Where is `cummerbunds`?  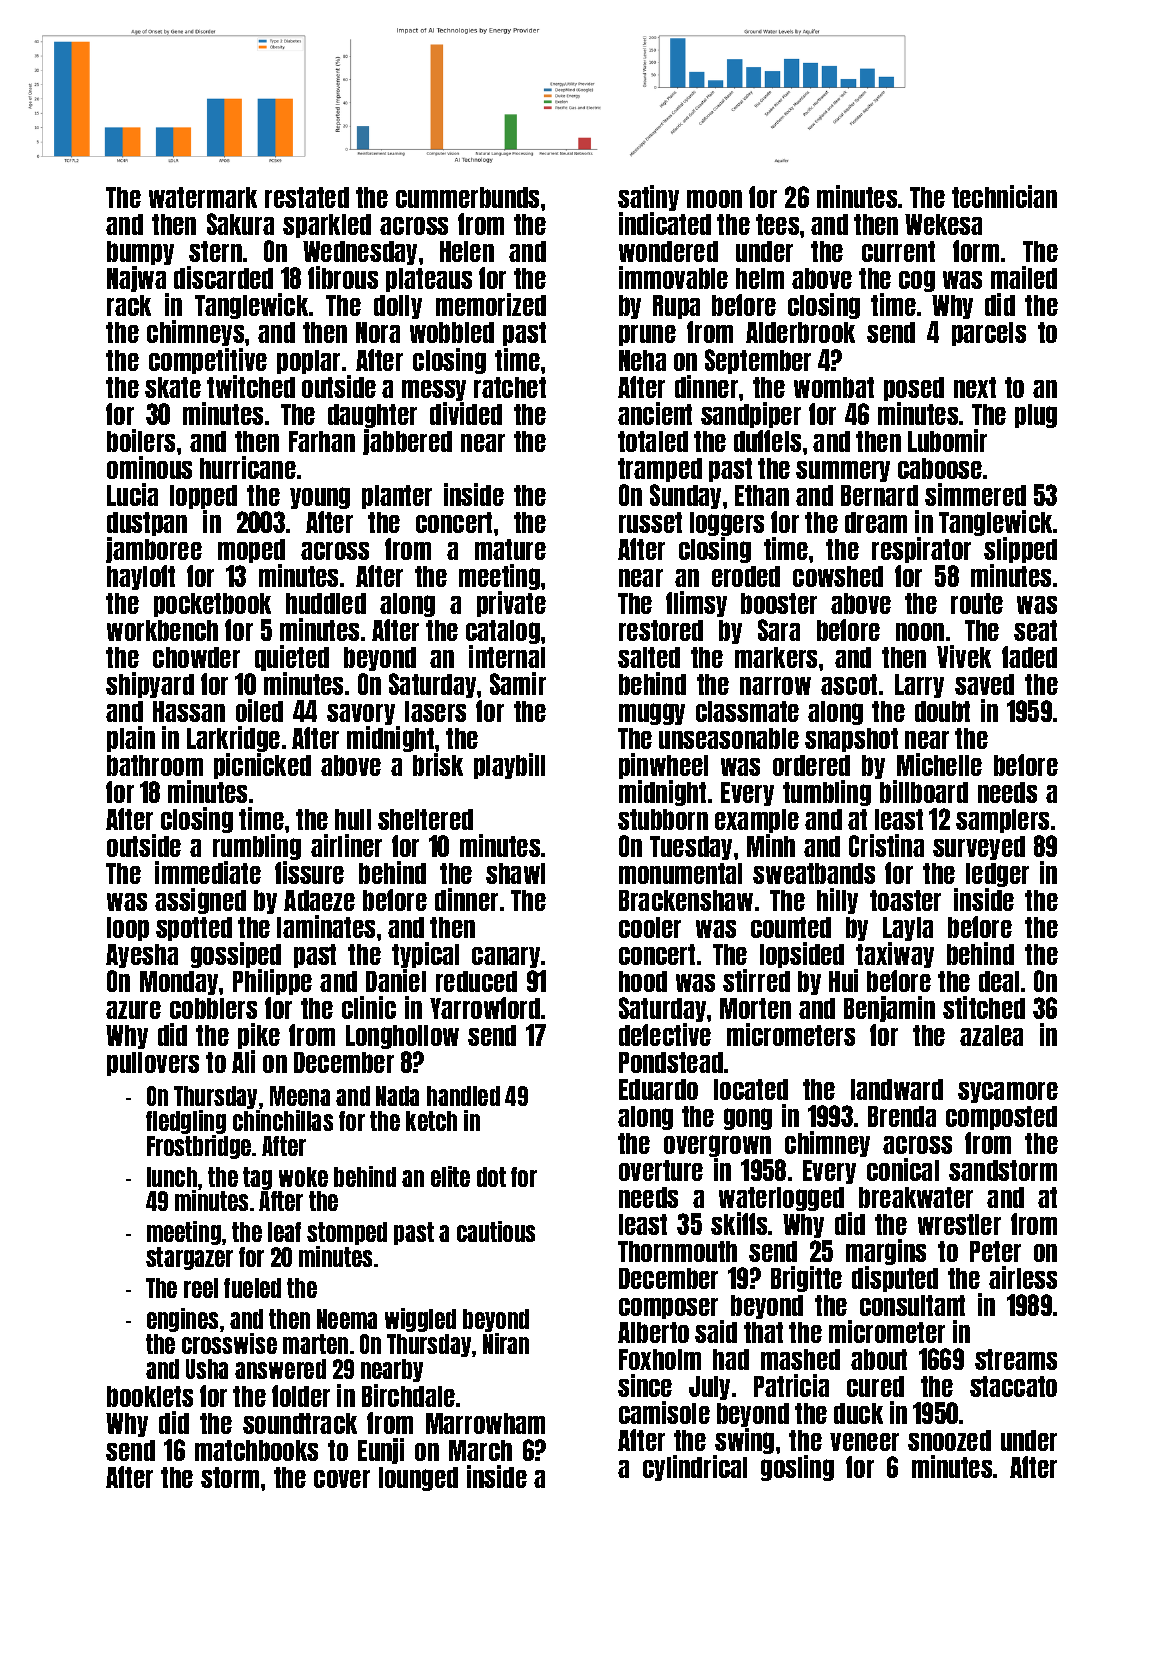
cummerbunds is located at coordinates (467, 197).
